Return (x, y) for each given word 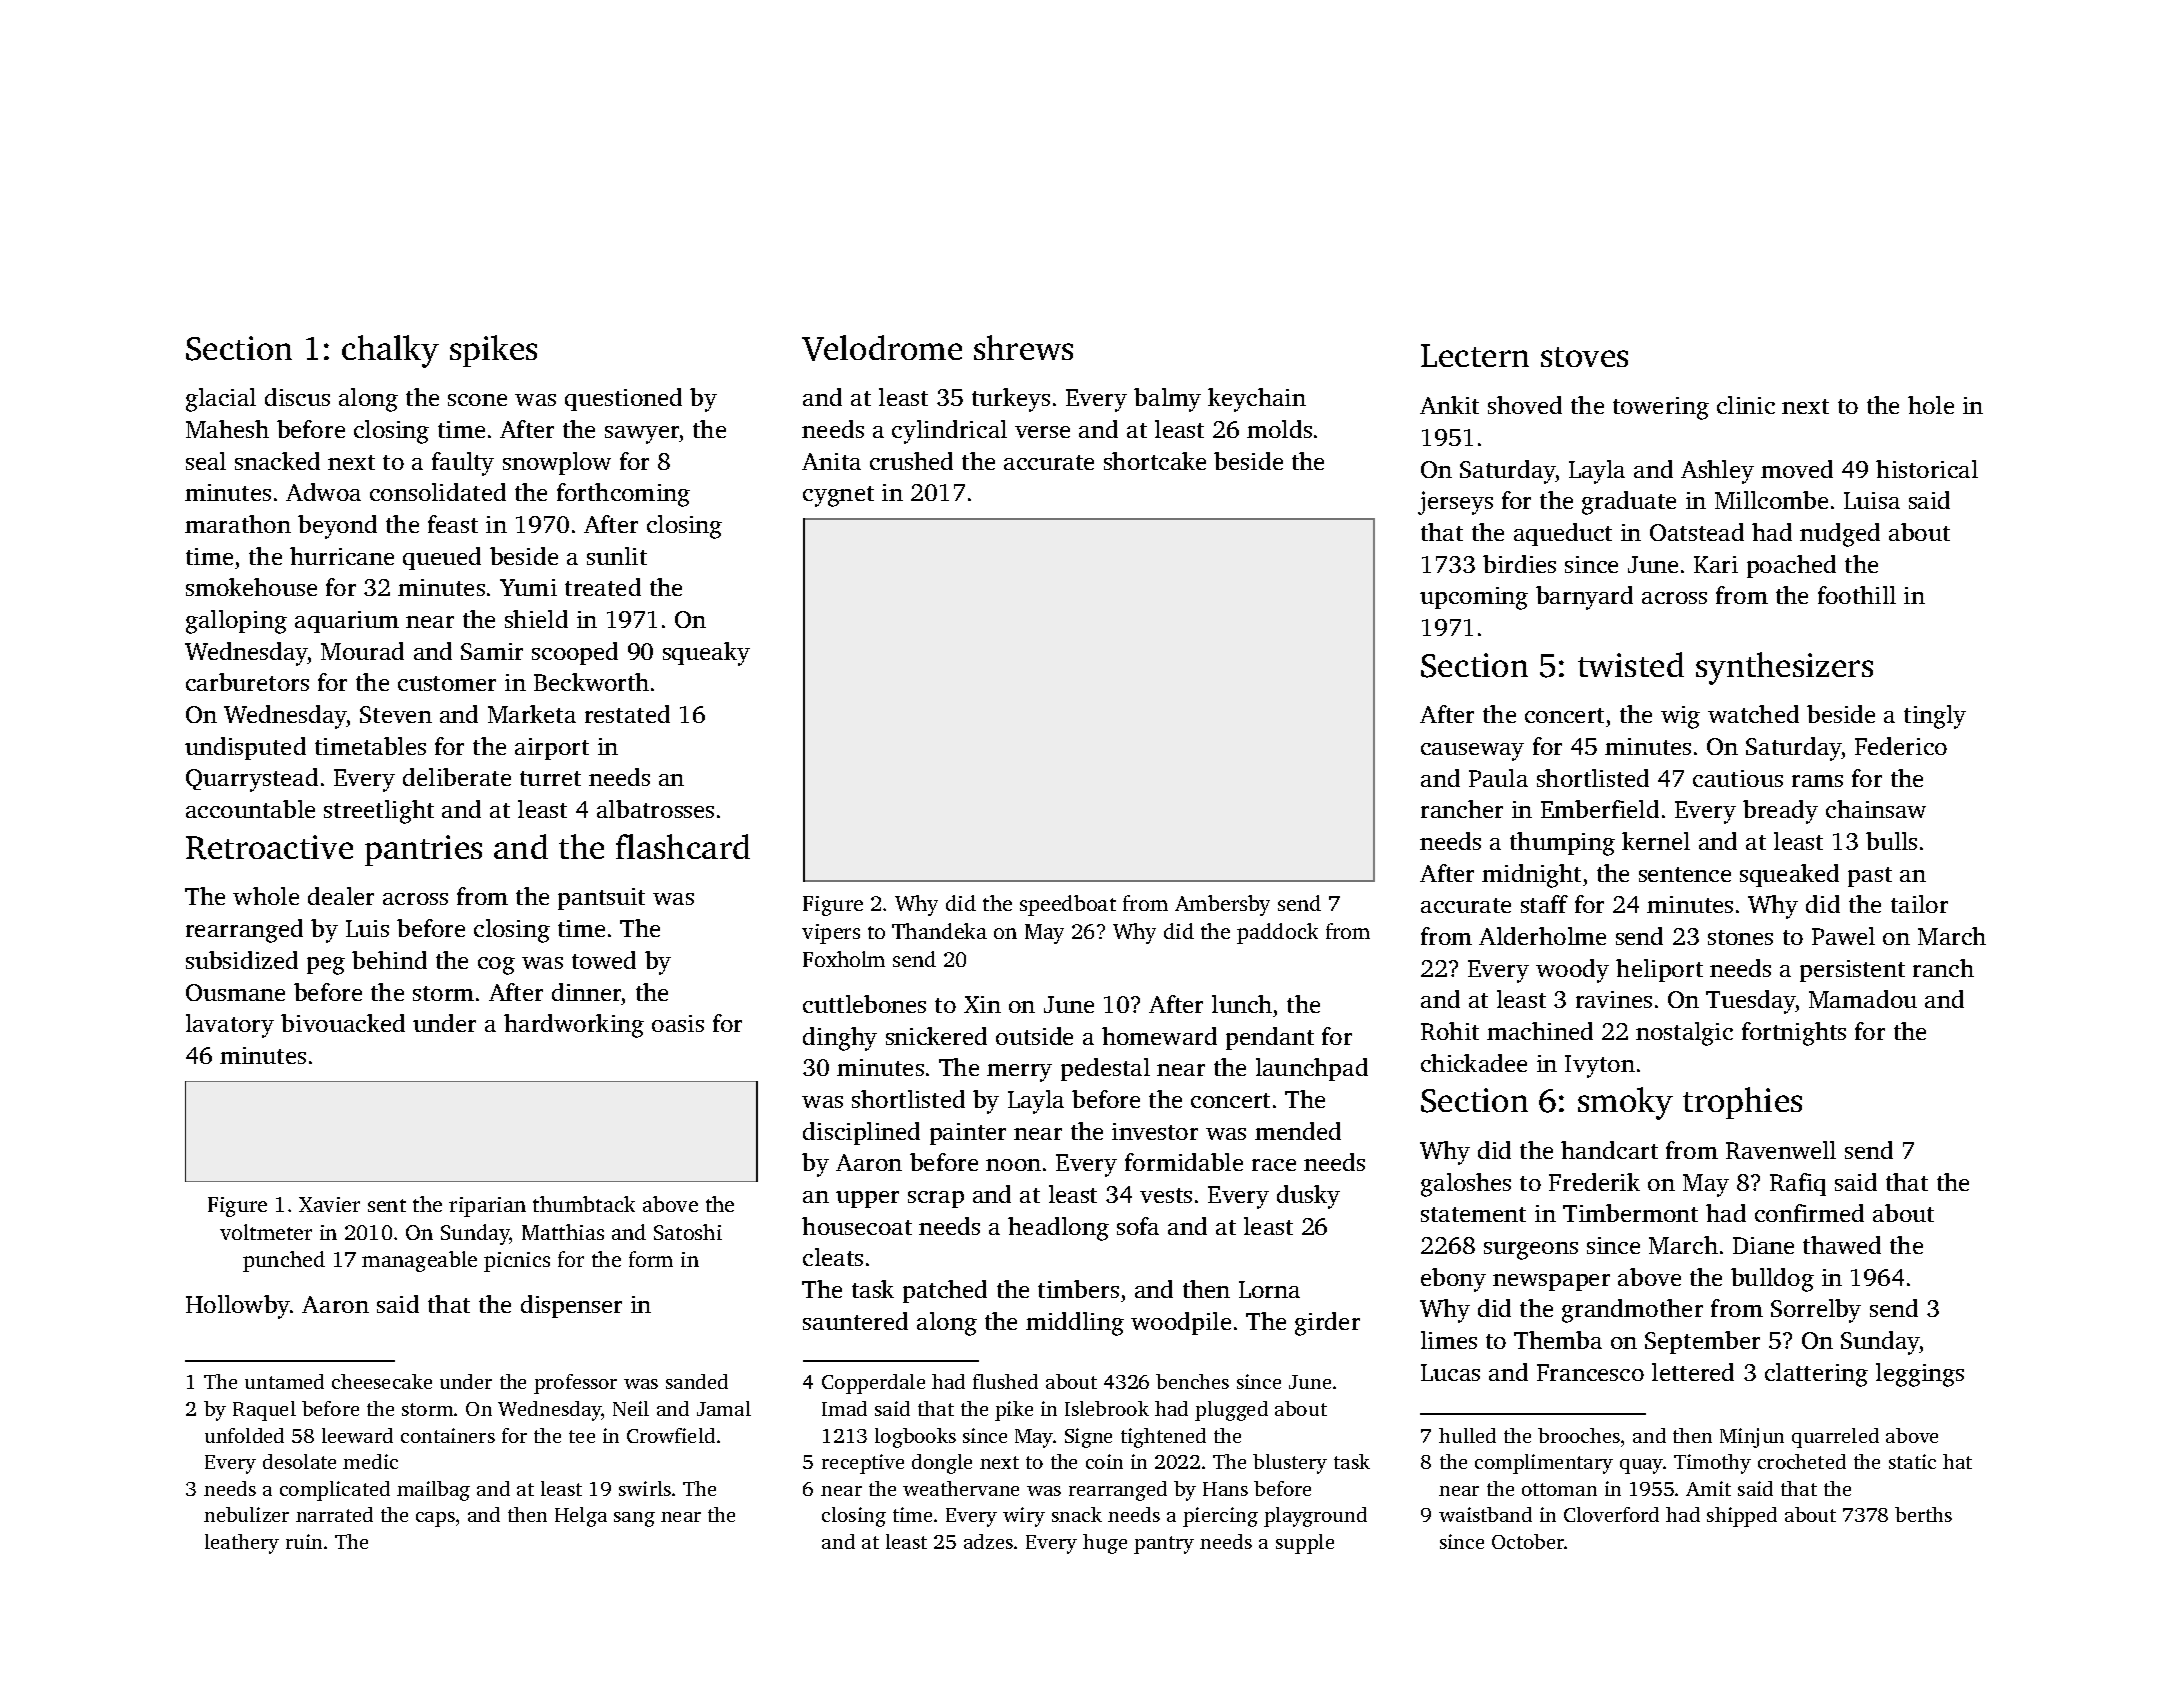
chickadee (1474, 1063)
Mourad (362, 651)
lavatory (230, 1026)
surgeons (1531, 1251)
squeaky (706, 654)
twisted (1631, 664)
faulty (463, 464)
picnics (517, 1262)
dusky (1308, 1197)
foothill (1857, 595)
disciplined (861, 1133)
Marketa (532, 714)
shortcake (1155, 461)
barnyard (1584, 598)
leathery (242, 1544)
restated (627, 714)
